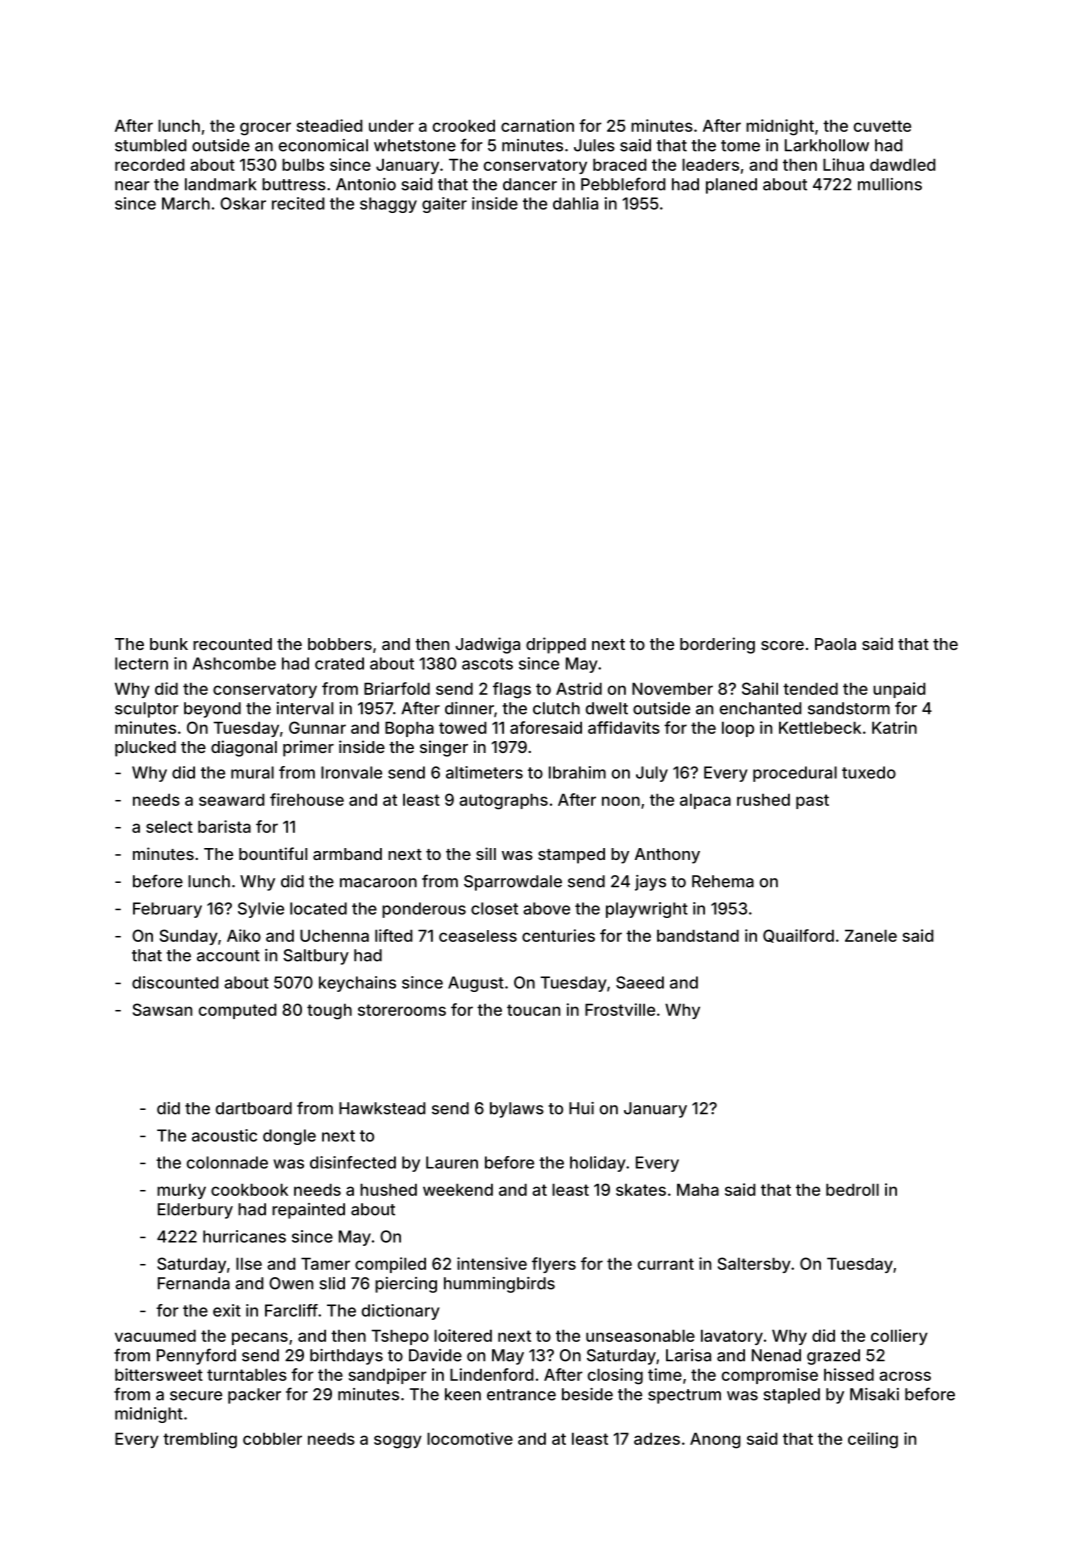 The width and height of the screenshot is (1076, 1558). I want to click on carnation, so click(537, 125).
